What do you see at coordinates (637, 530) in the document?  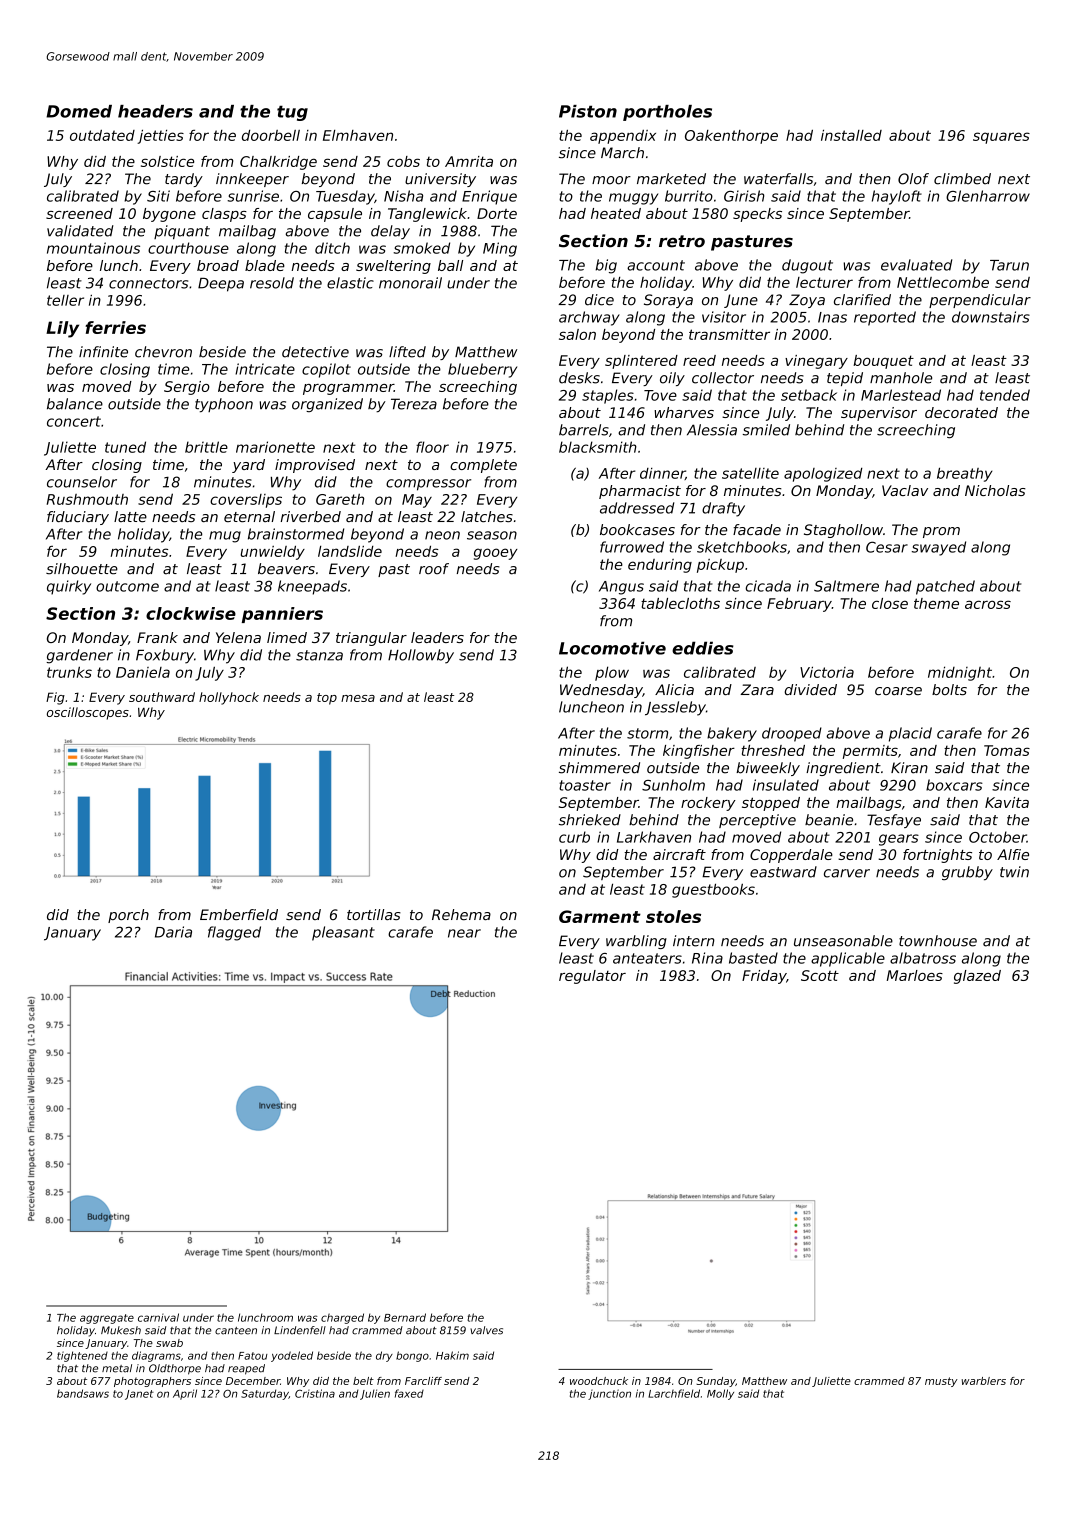 I see `bookcases` at bounding box center [637, 530].
